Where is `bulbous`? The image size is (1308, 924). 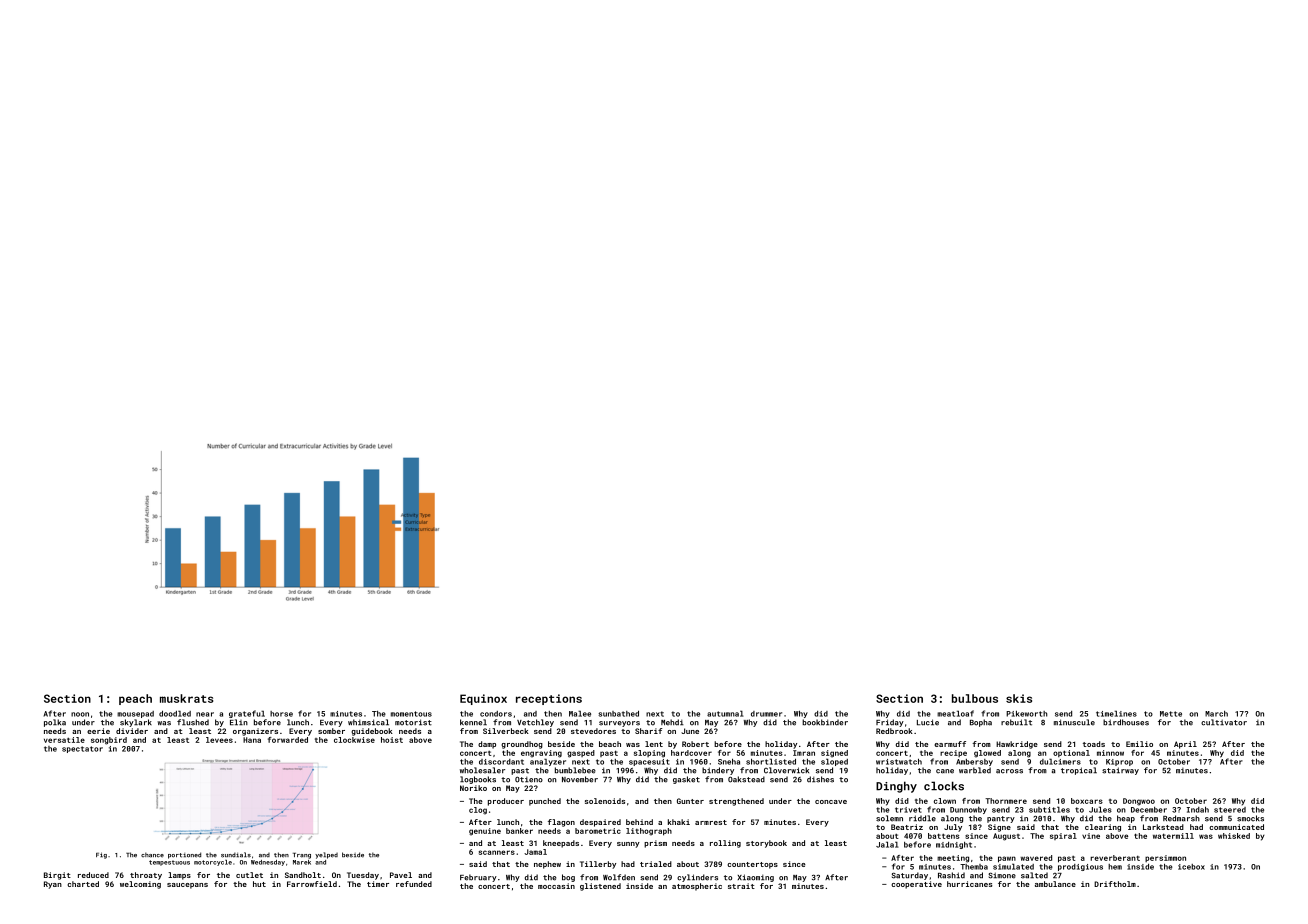 bulbous is located at coordinates (975, 698).
